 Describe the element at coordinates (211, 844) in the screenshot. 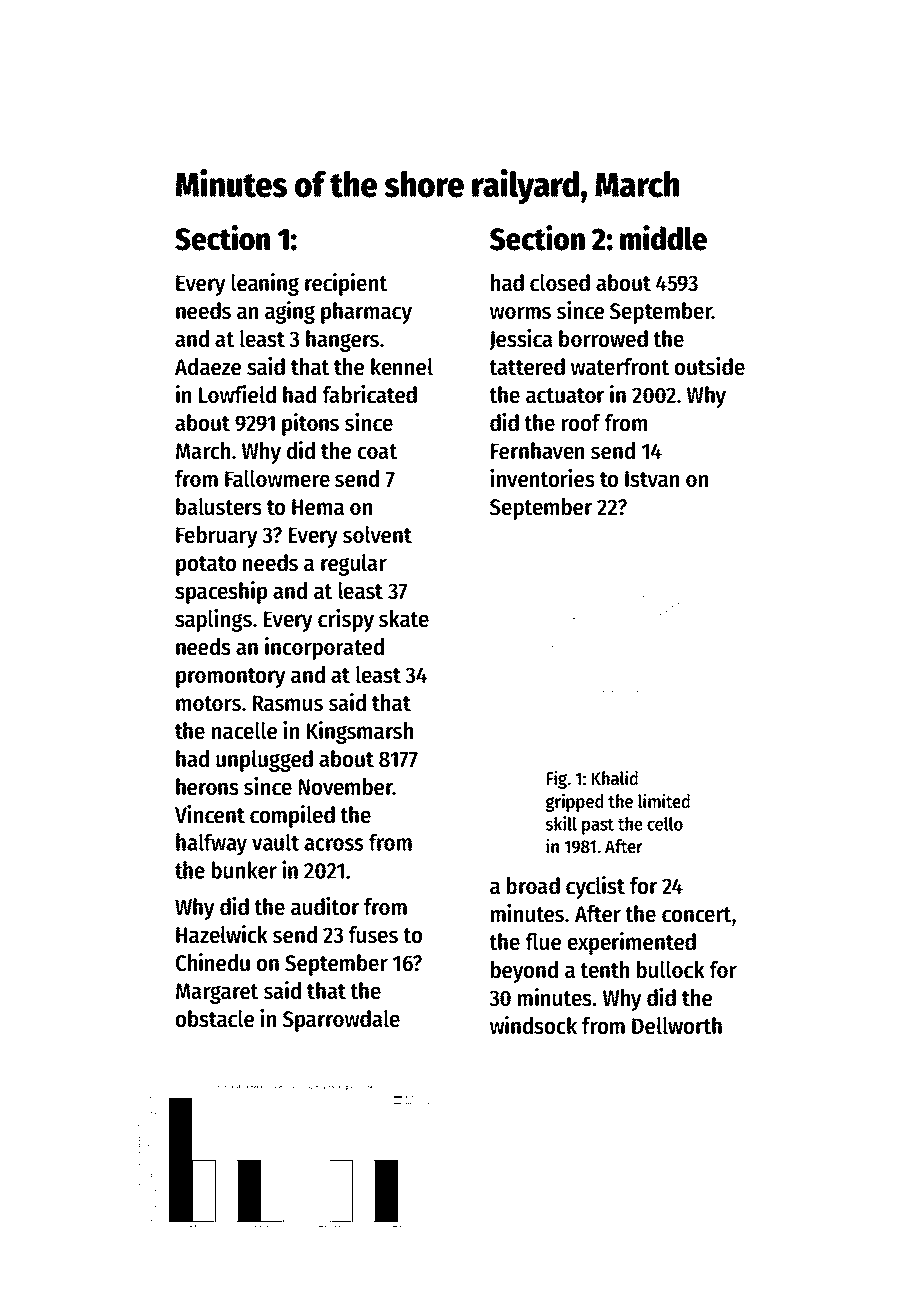

I see `halfway` at that location.
